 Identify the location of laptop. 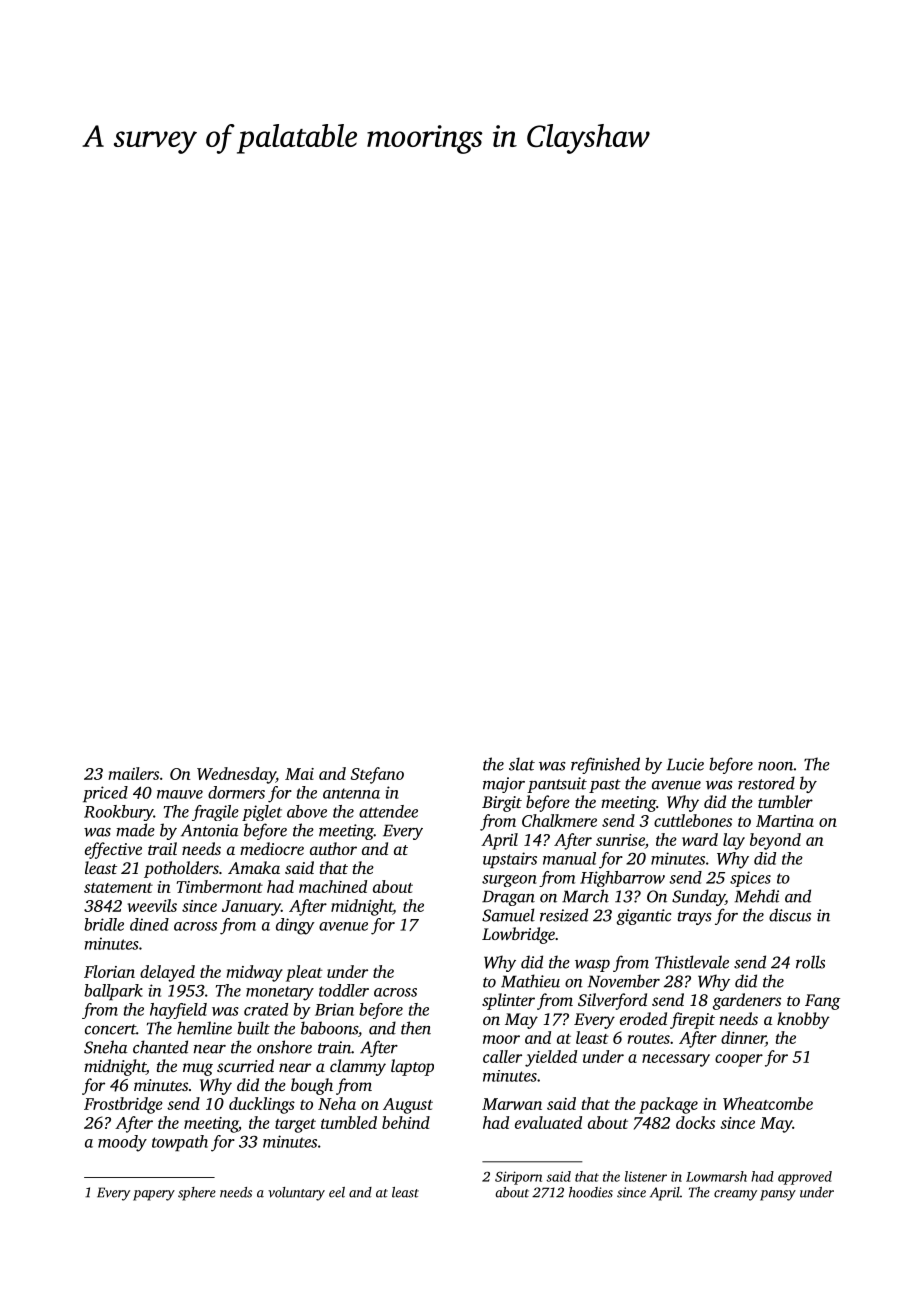
(412, 1067).
